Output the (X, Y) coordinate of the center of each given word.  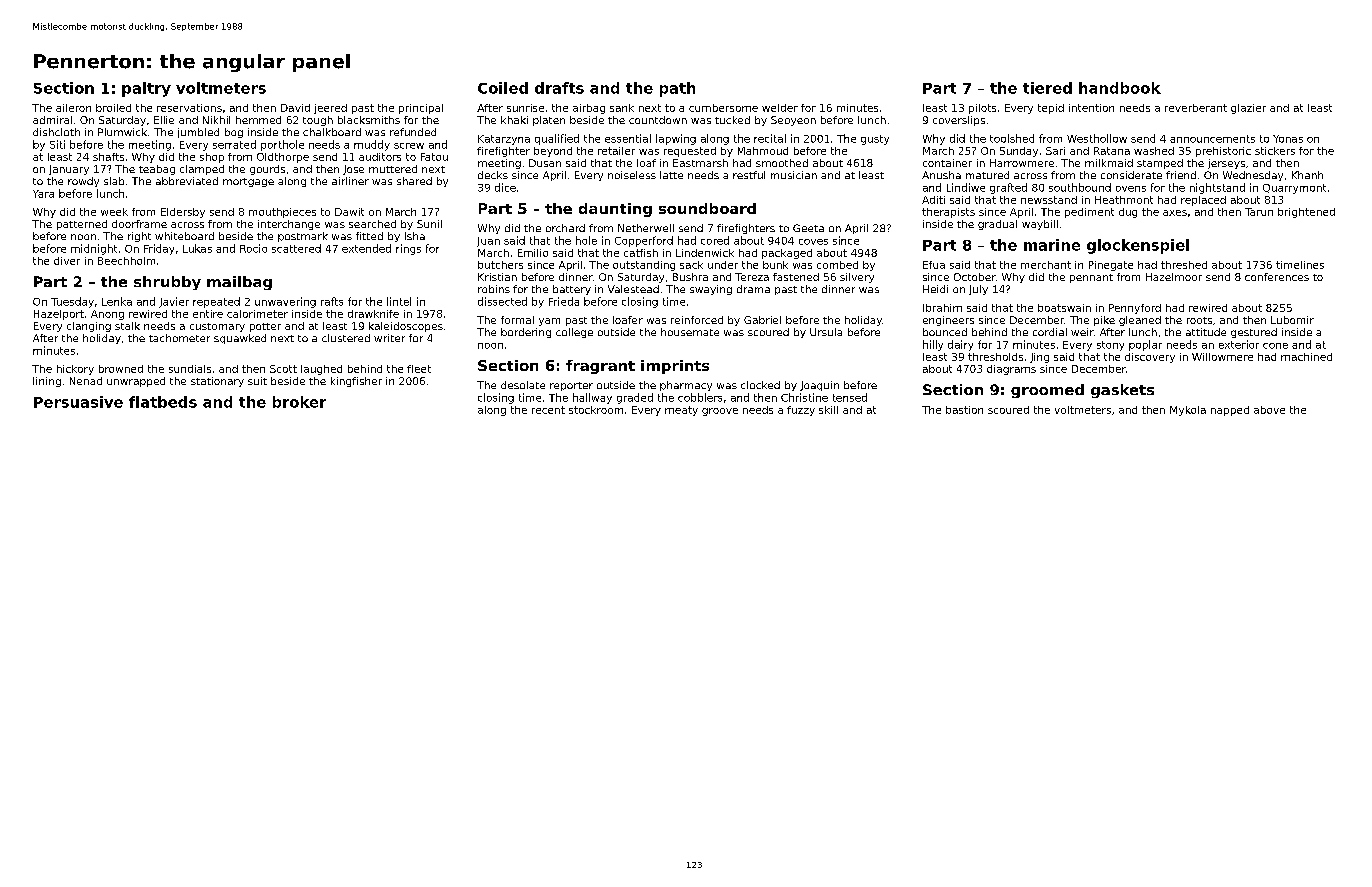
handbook (1120, 88)
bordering (526, 333)
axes (1175, 213)
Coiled (503, 88)
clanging (89, 327)
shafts (108, 157)
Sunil (429, 224)
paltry (146, 89)
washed (1154, 151)
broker (299, 402)
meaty (681, 411)
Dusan (545, 163)
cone (1275, 346)
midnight (94, 249)
